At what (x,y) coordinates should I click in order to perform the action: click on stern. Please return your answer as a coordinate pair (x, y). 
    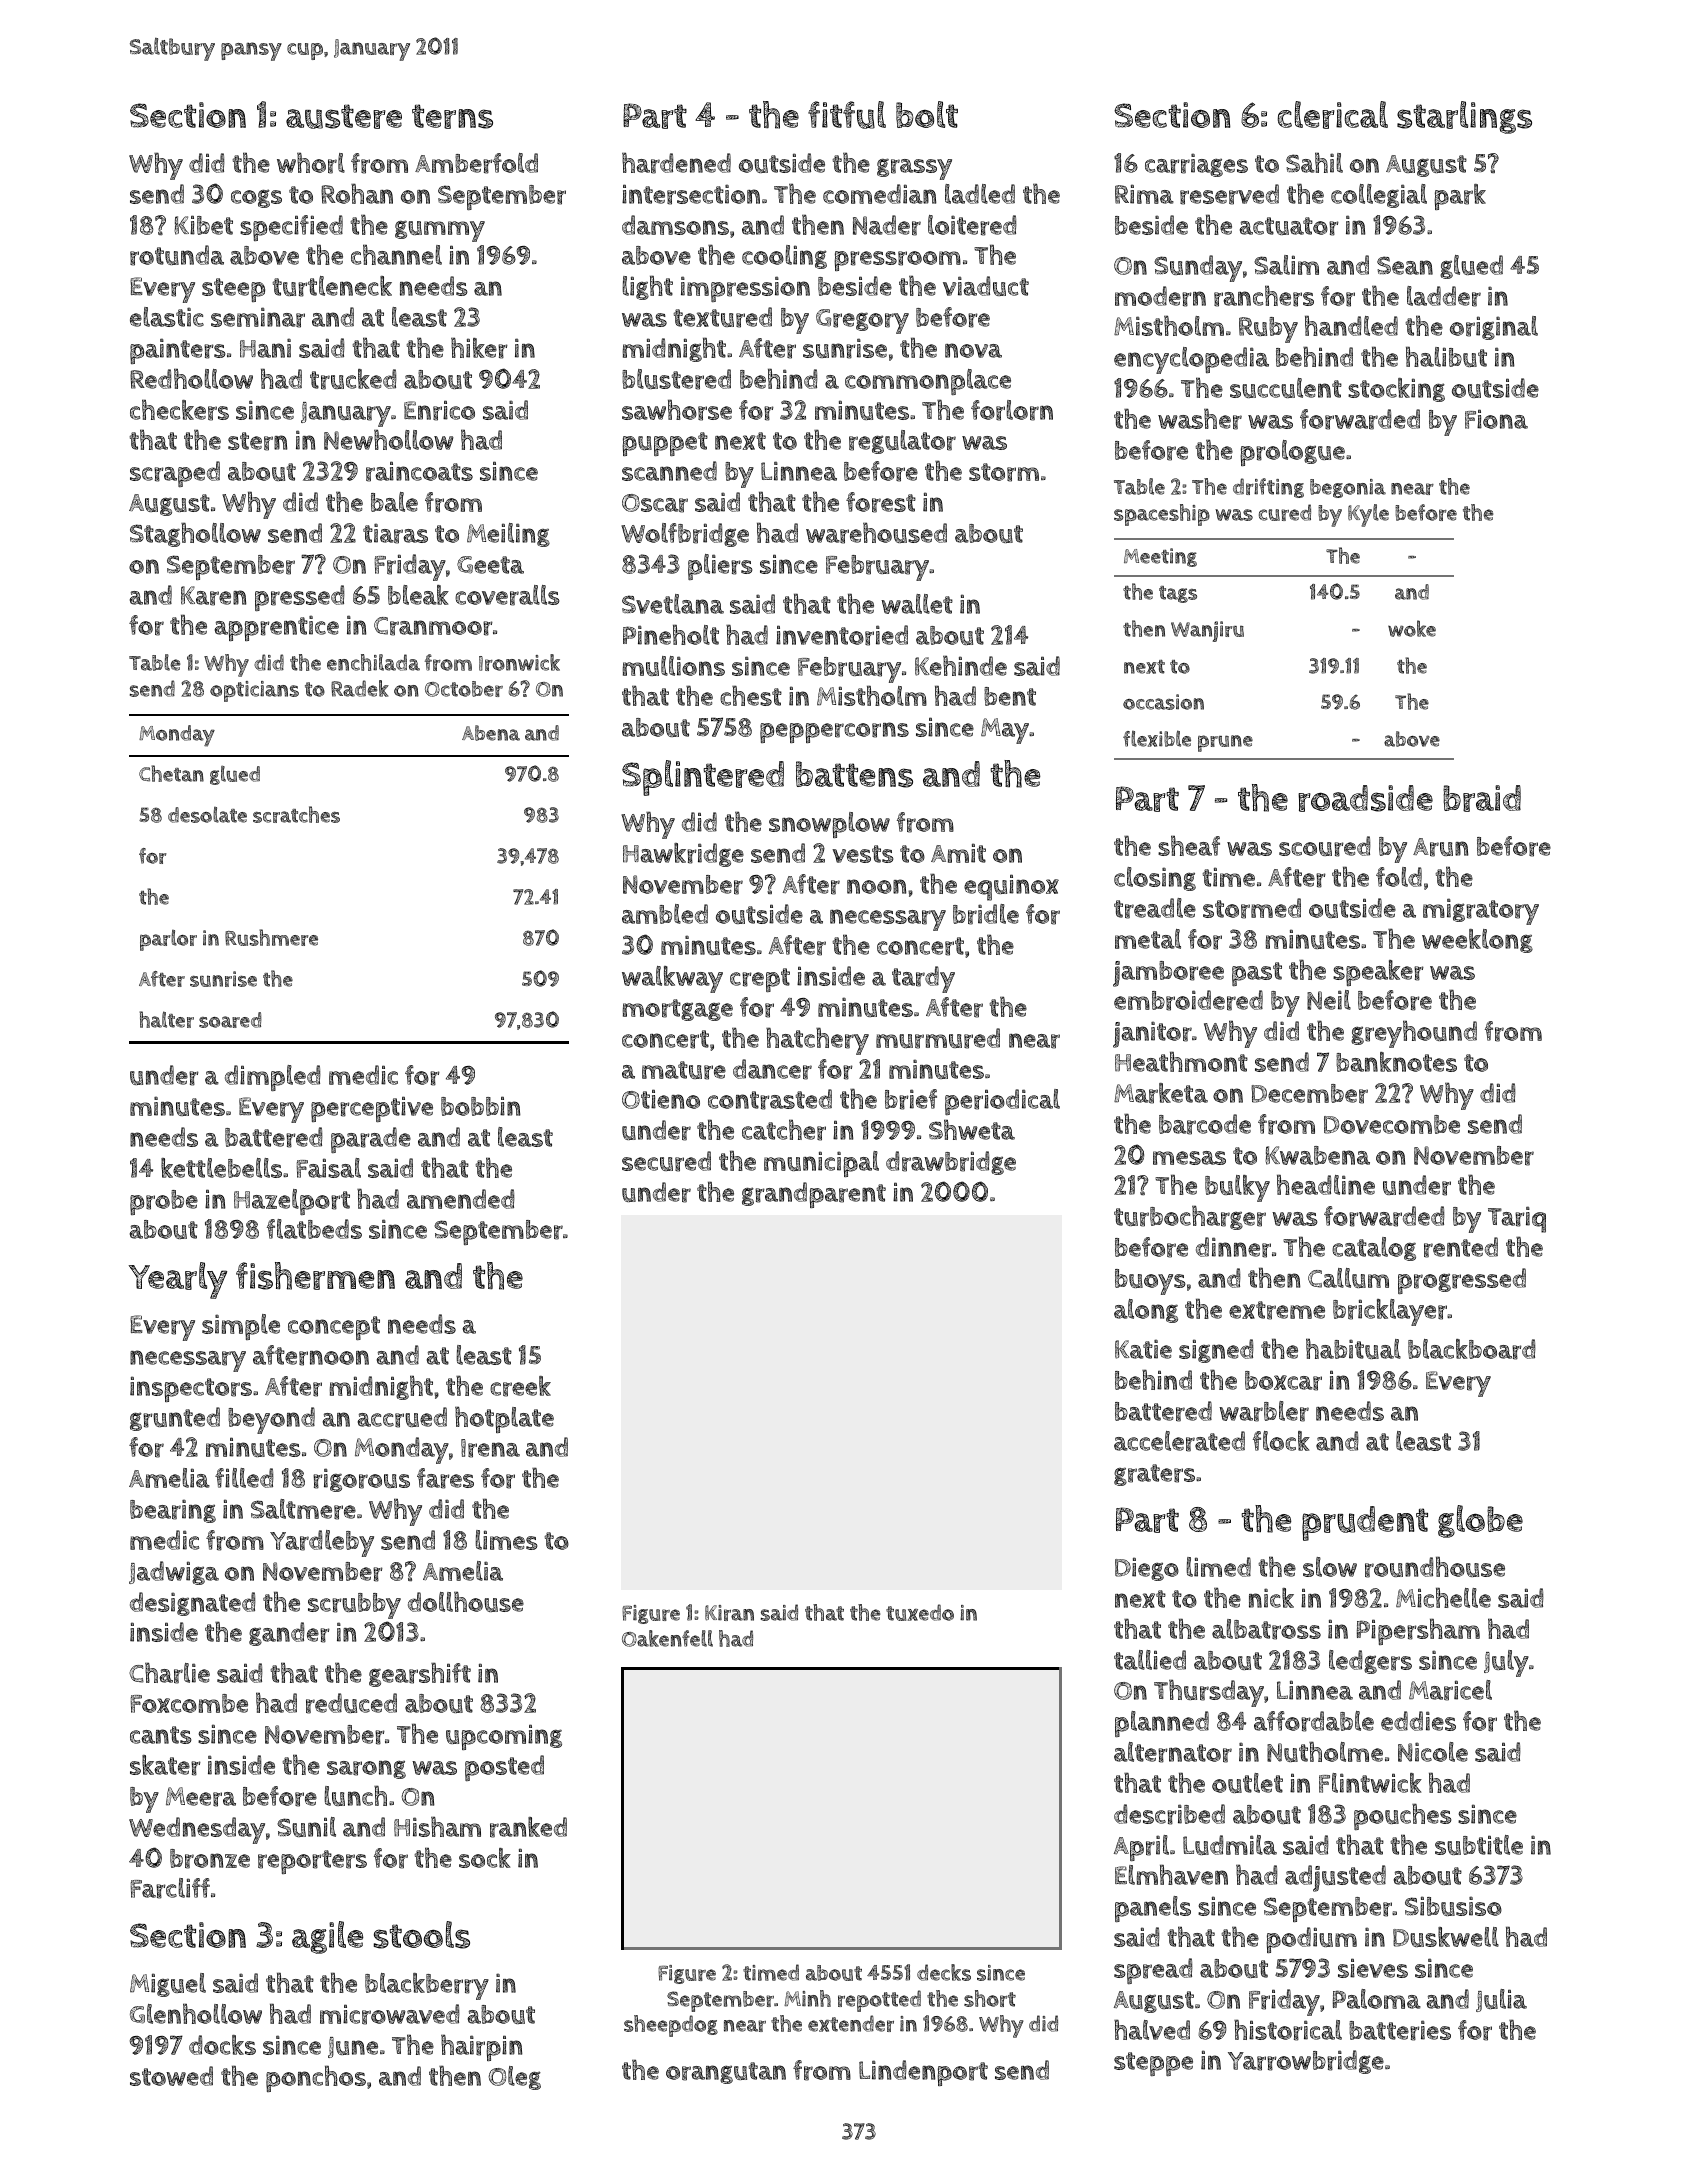
    Looking at the image, I should click on (257, 441).
